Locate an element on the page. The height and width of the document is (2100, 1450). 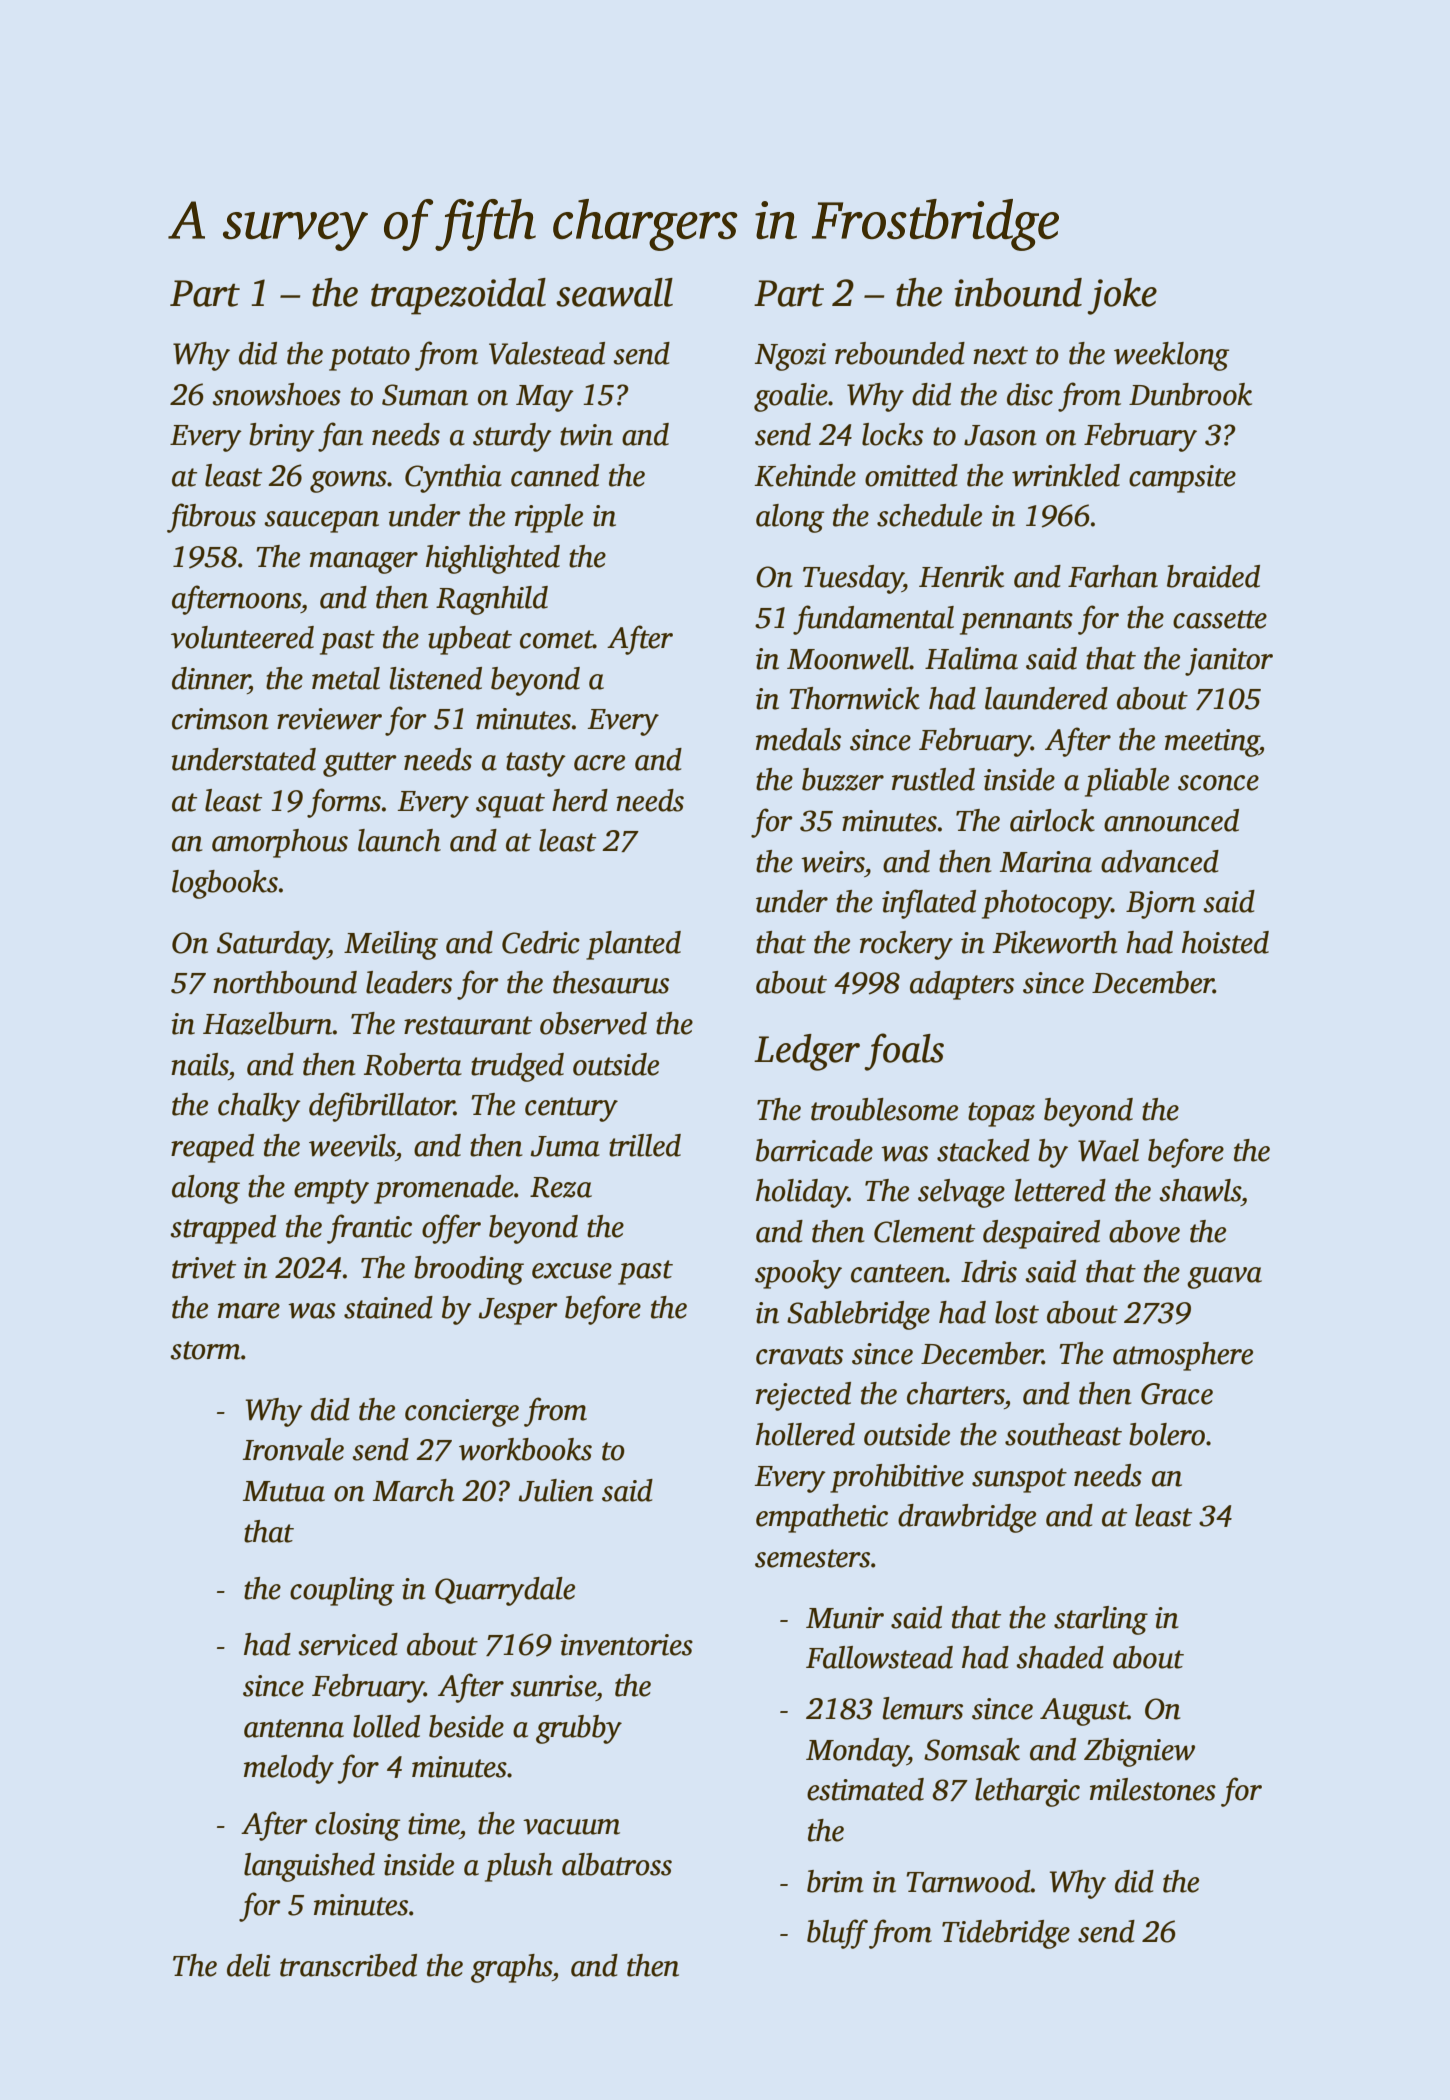
shawls is located at coordinates (1200, 1190).
